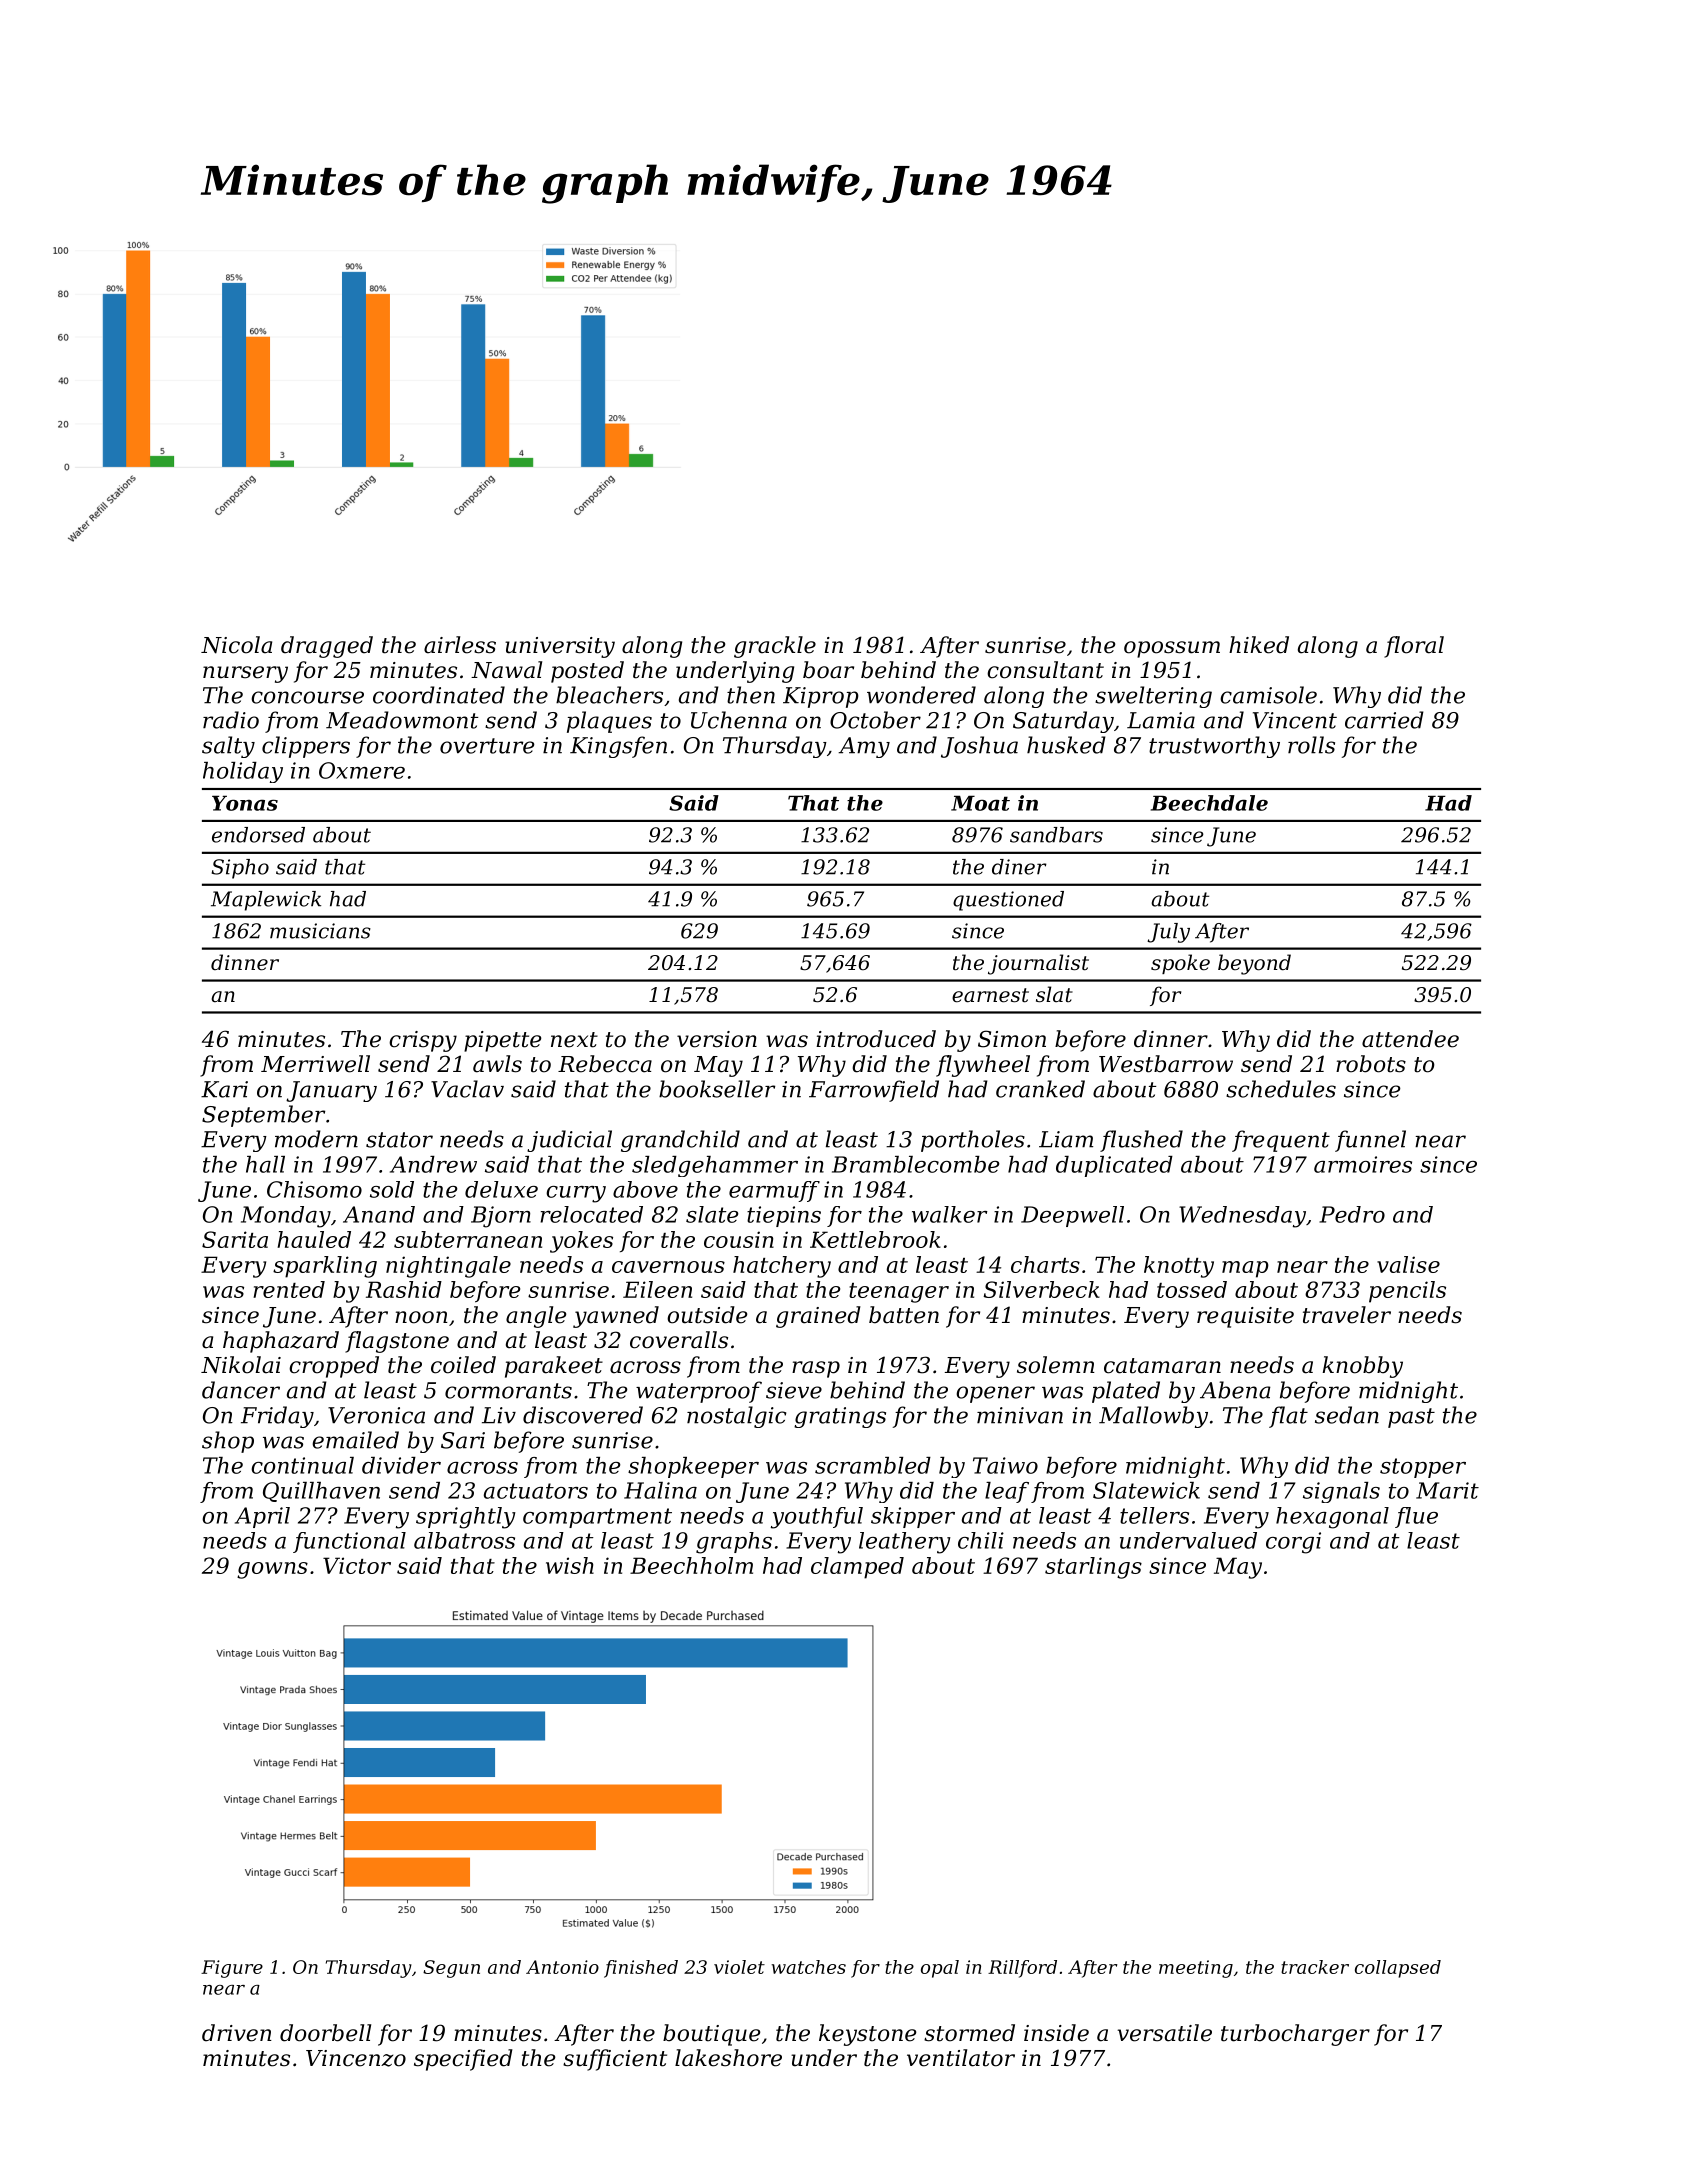 Image resolution: width=1683 pixels, height=2178 pixels. Describe the element at coordinates (236, 645) in the screenshot. I see `Nicola` at that location.
